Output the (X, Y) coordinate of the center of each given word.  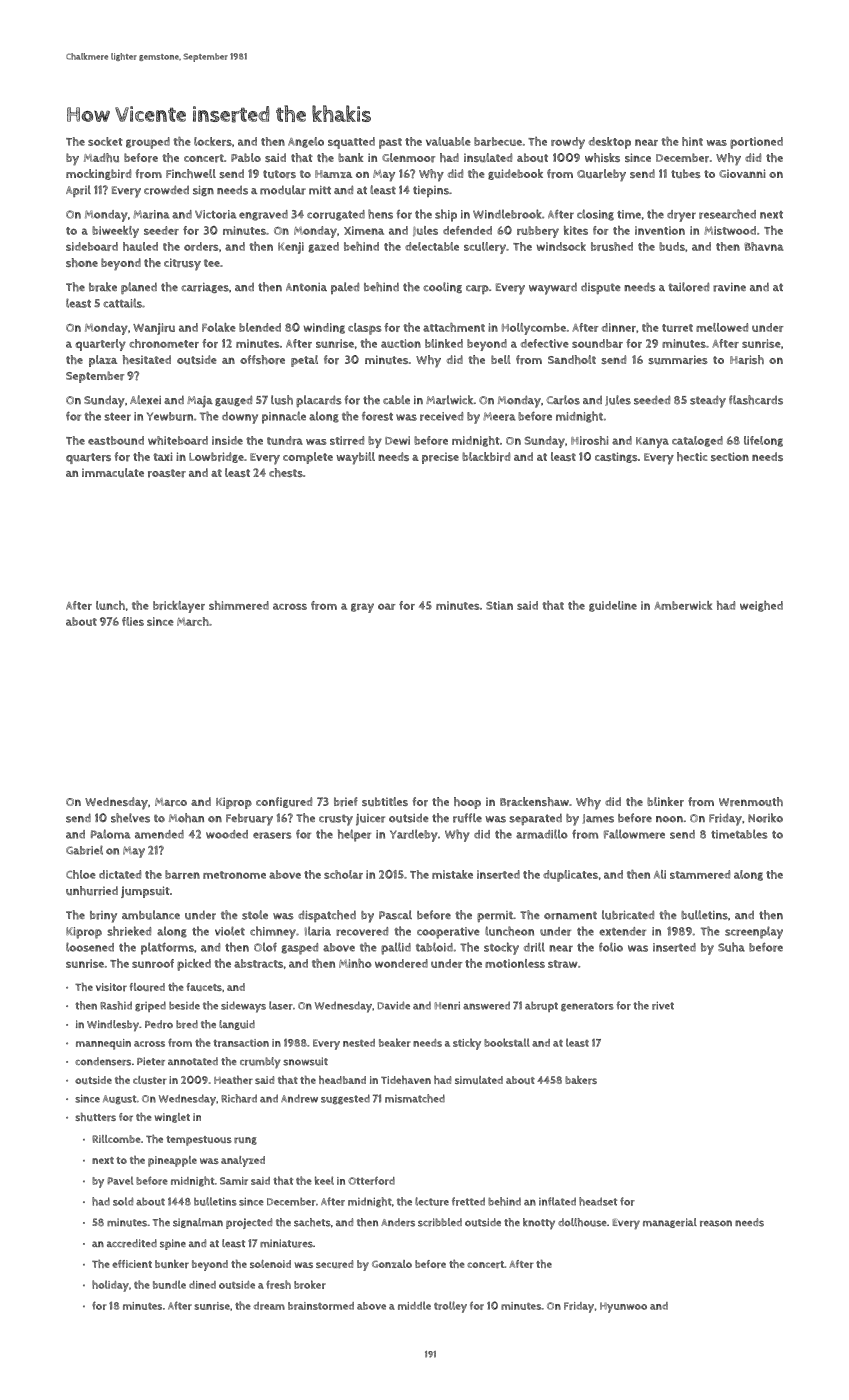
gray (362, 608)
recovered (362, 931)
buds (672, 246)
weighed (761, 606)
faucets (204, 987)
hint (692, 141)
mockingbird (98, 174)
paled (345, 288)
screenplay (754, 932)
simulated (479, 1080)
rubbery (538, 232)
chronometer (164, 343)
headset (598, 1201)
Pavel (120, 1180)
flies (133, 621)
